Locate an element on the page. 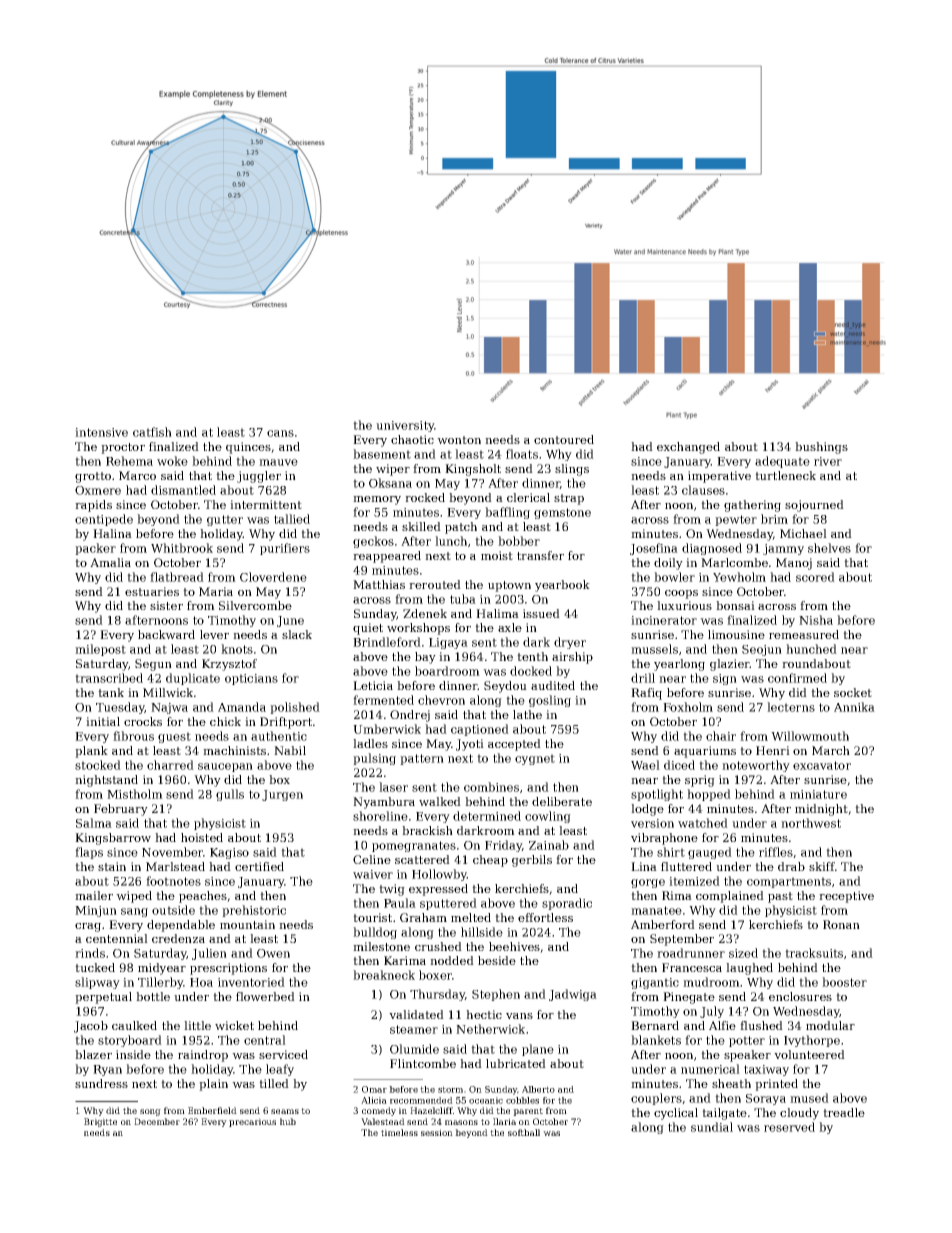 This page has width=952, height=1233. wiped is located at coordinates (134, 897).
